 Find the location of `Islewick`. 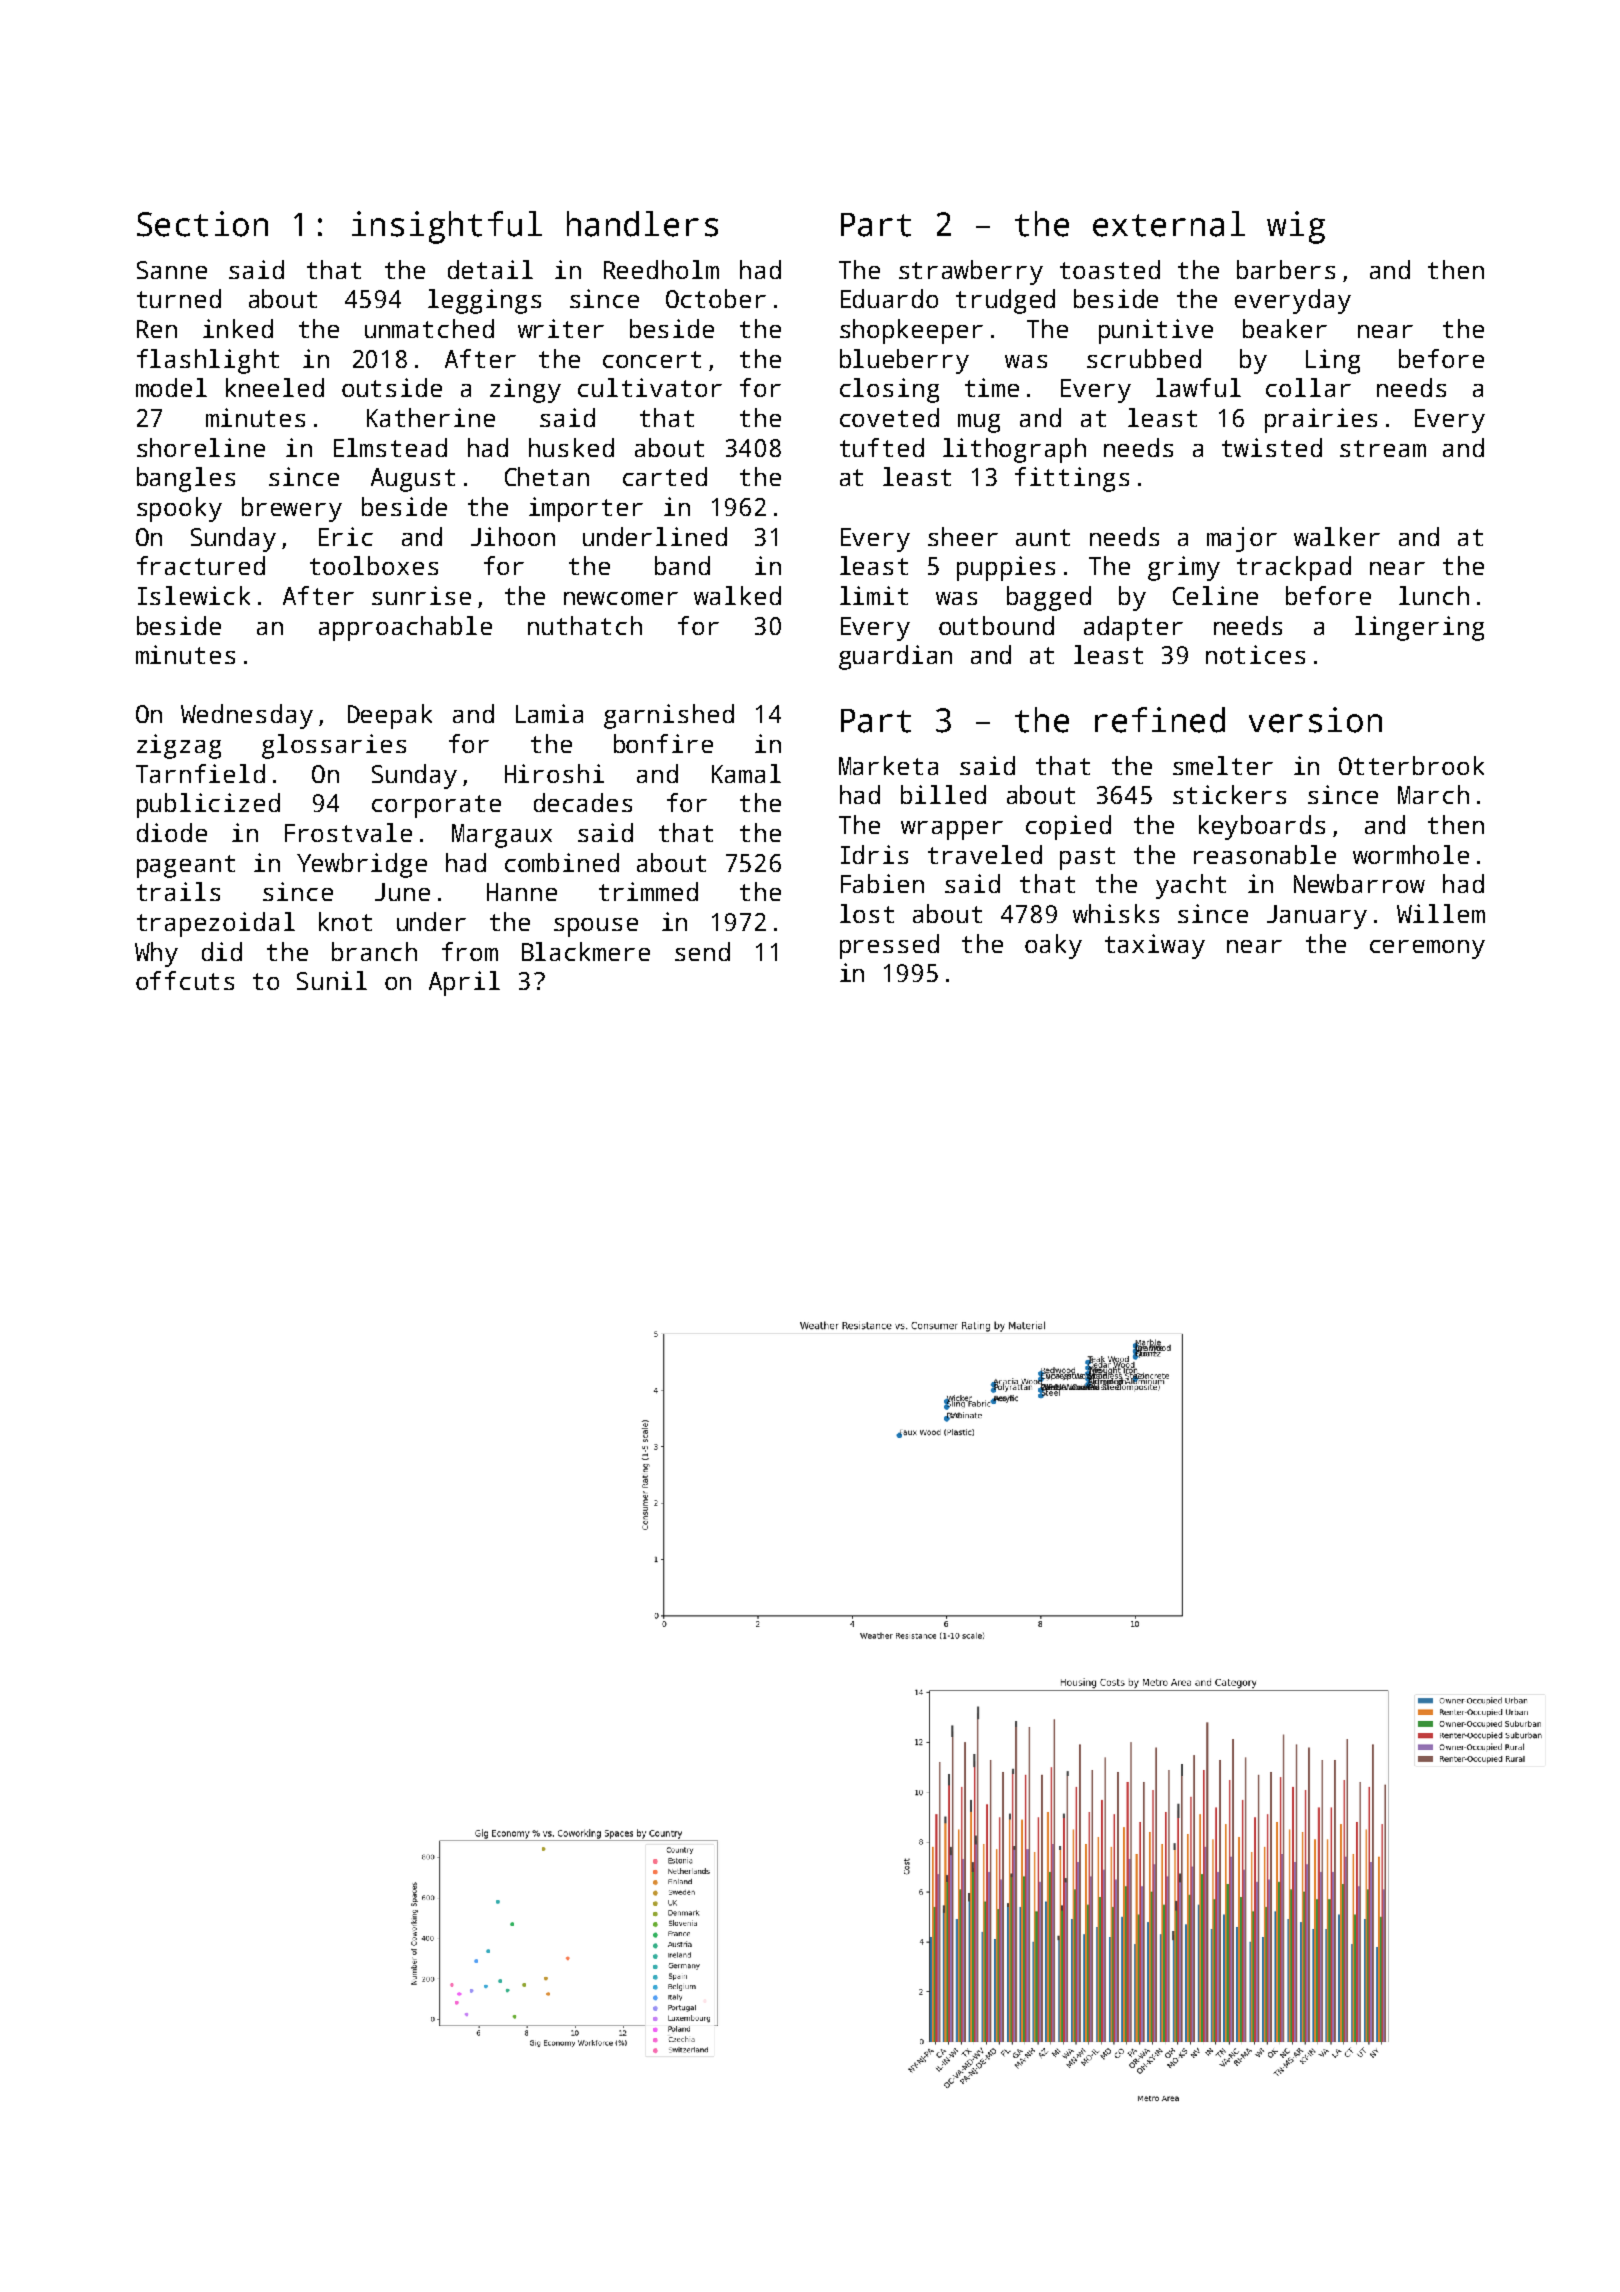

Islewick is located at coordinates (194, 595).
